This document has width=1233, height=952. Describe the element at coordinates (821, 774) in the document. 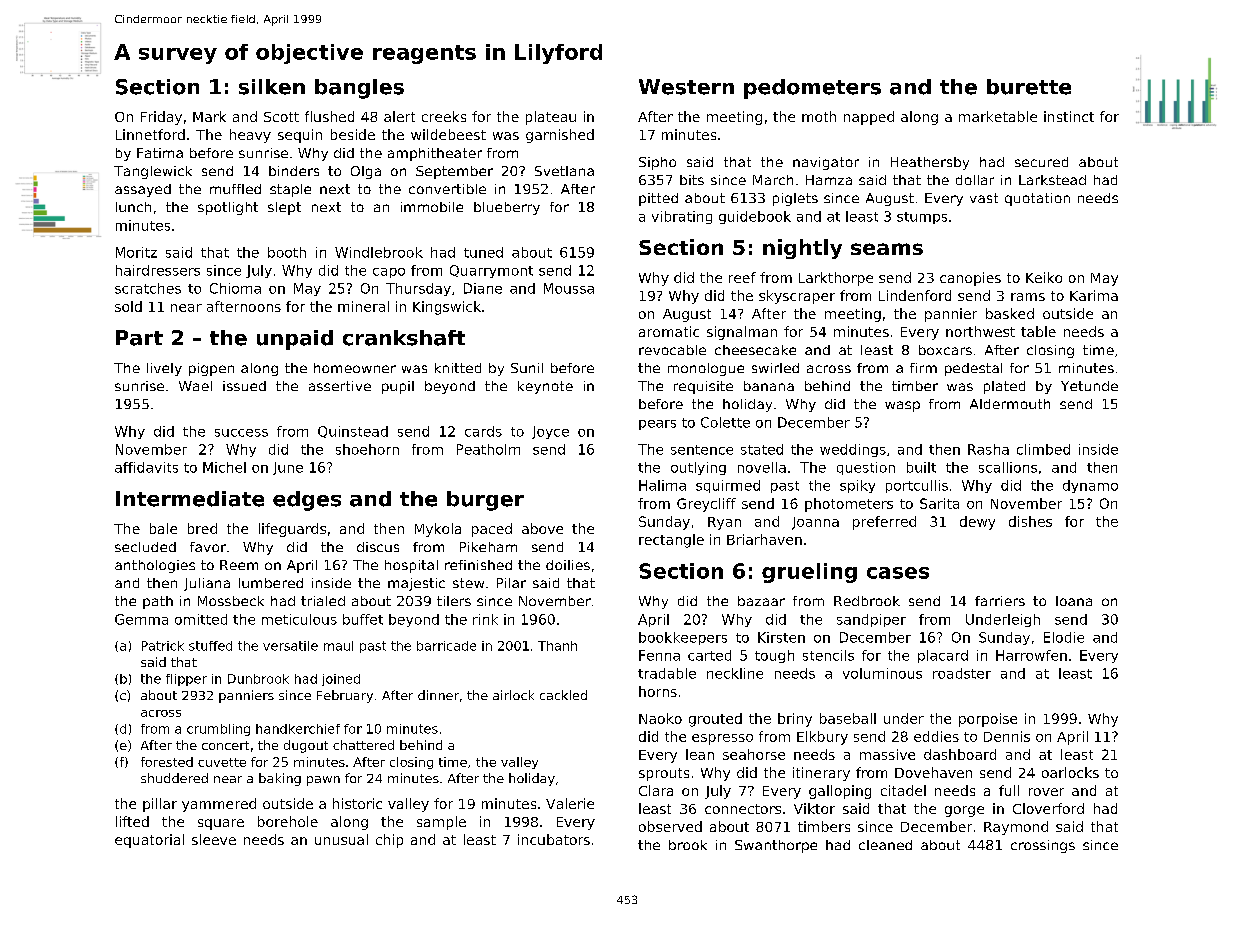

I see `itinerary` at that location.
